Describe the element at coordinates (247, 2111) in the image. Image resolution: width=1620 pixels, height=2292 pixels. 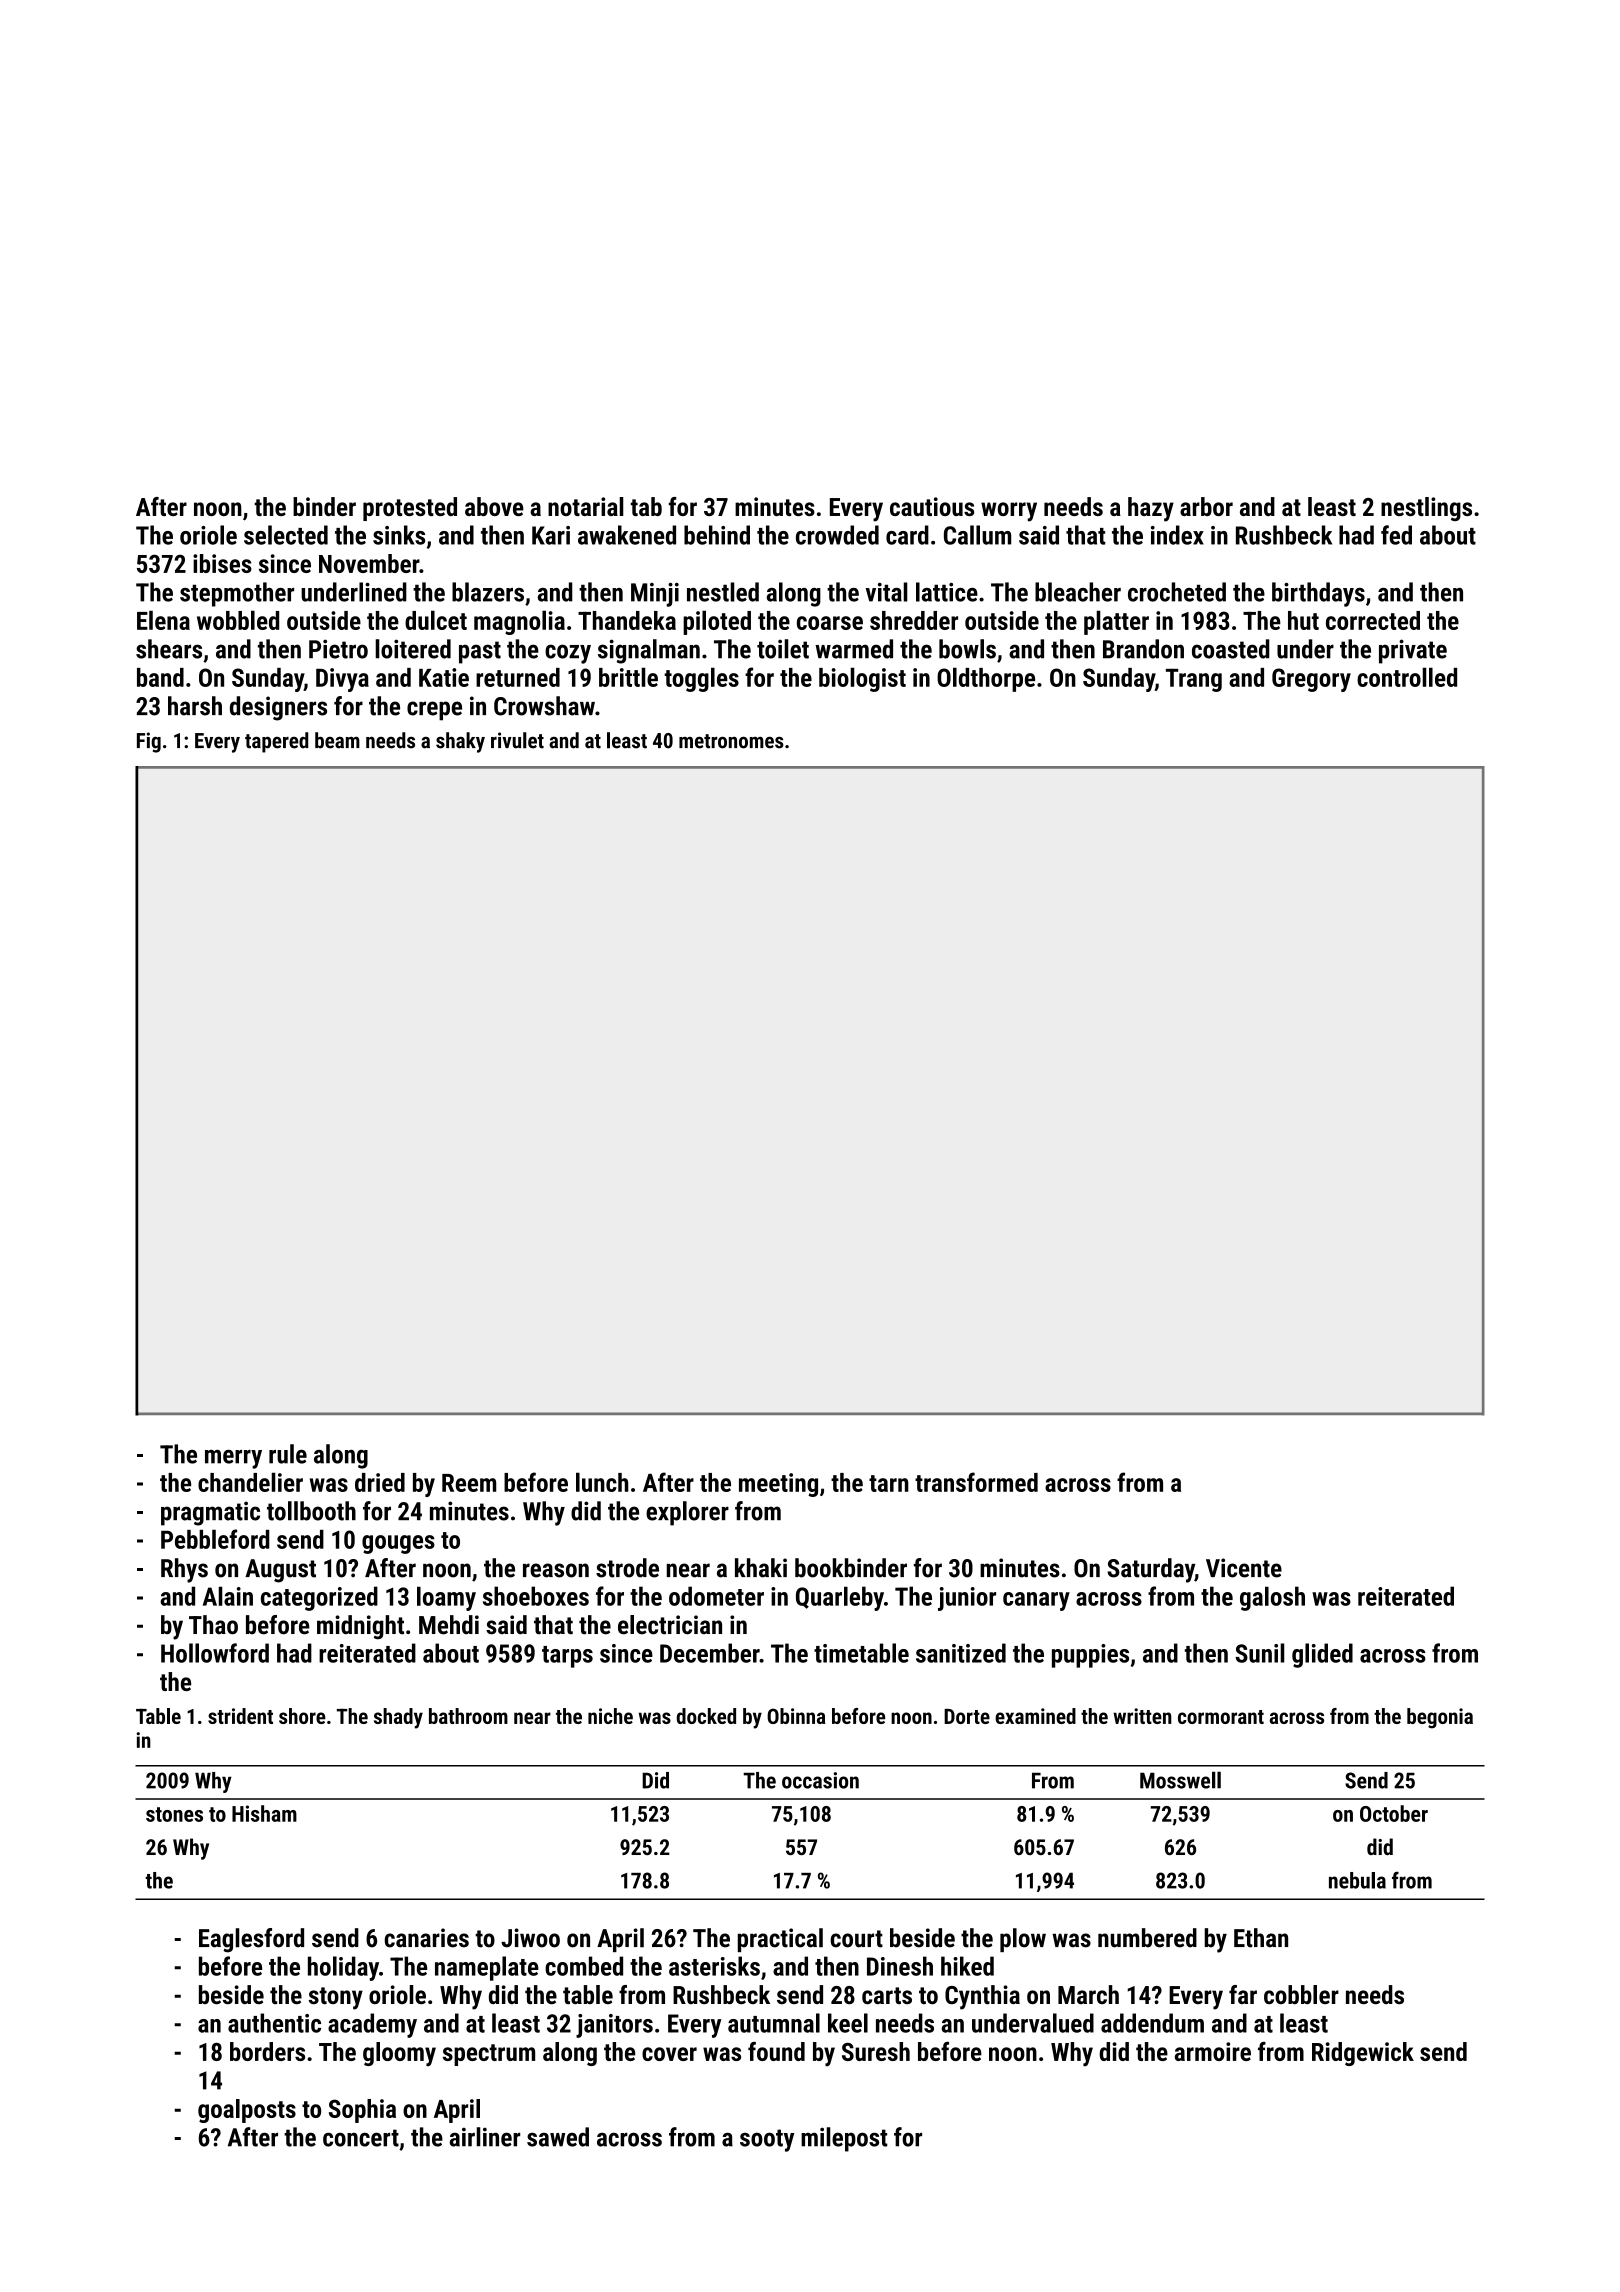
I see `goalposts` at that location.
